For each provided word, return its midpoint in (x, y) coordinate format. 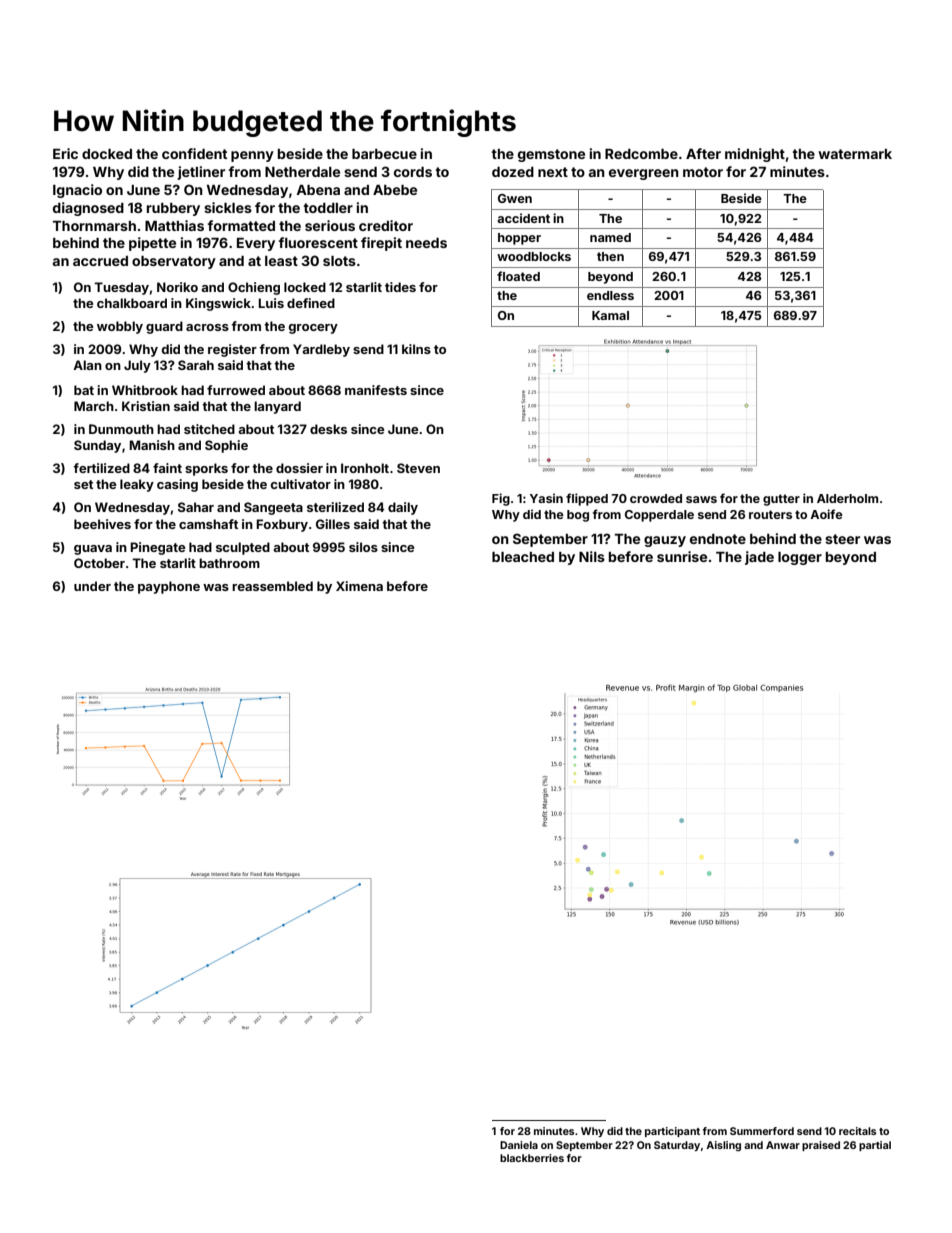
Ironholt (365, 468)
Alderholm (847, 498)
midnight (755, 155)
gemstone (551, 155)
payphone (169, 587)
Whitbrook (145, 390)
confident (194, 153)
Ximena (359, 586)
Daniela (519, 1145)
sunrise (682, 556)
